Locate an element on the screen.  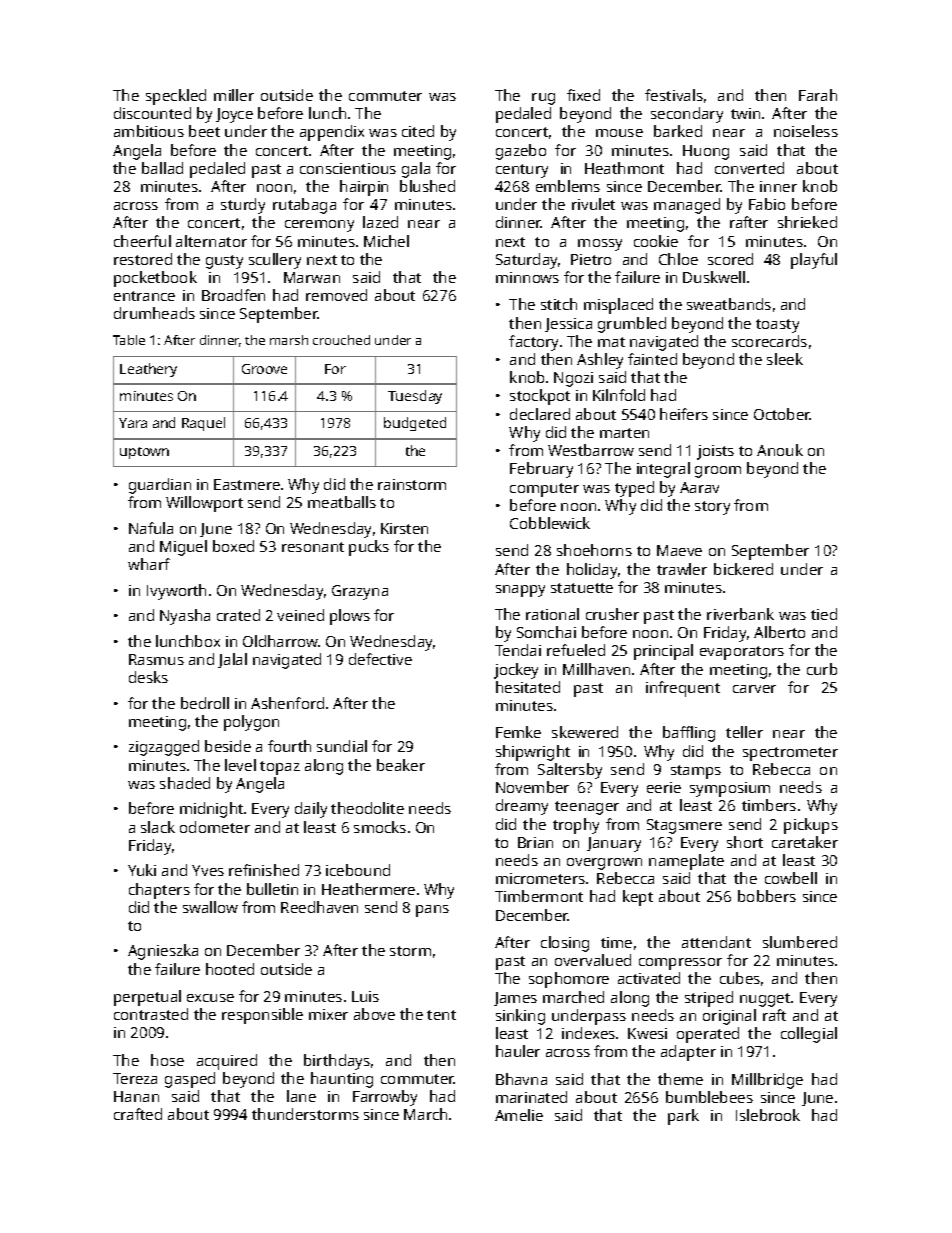
bedroll is located at coordinates (205, 703).
